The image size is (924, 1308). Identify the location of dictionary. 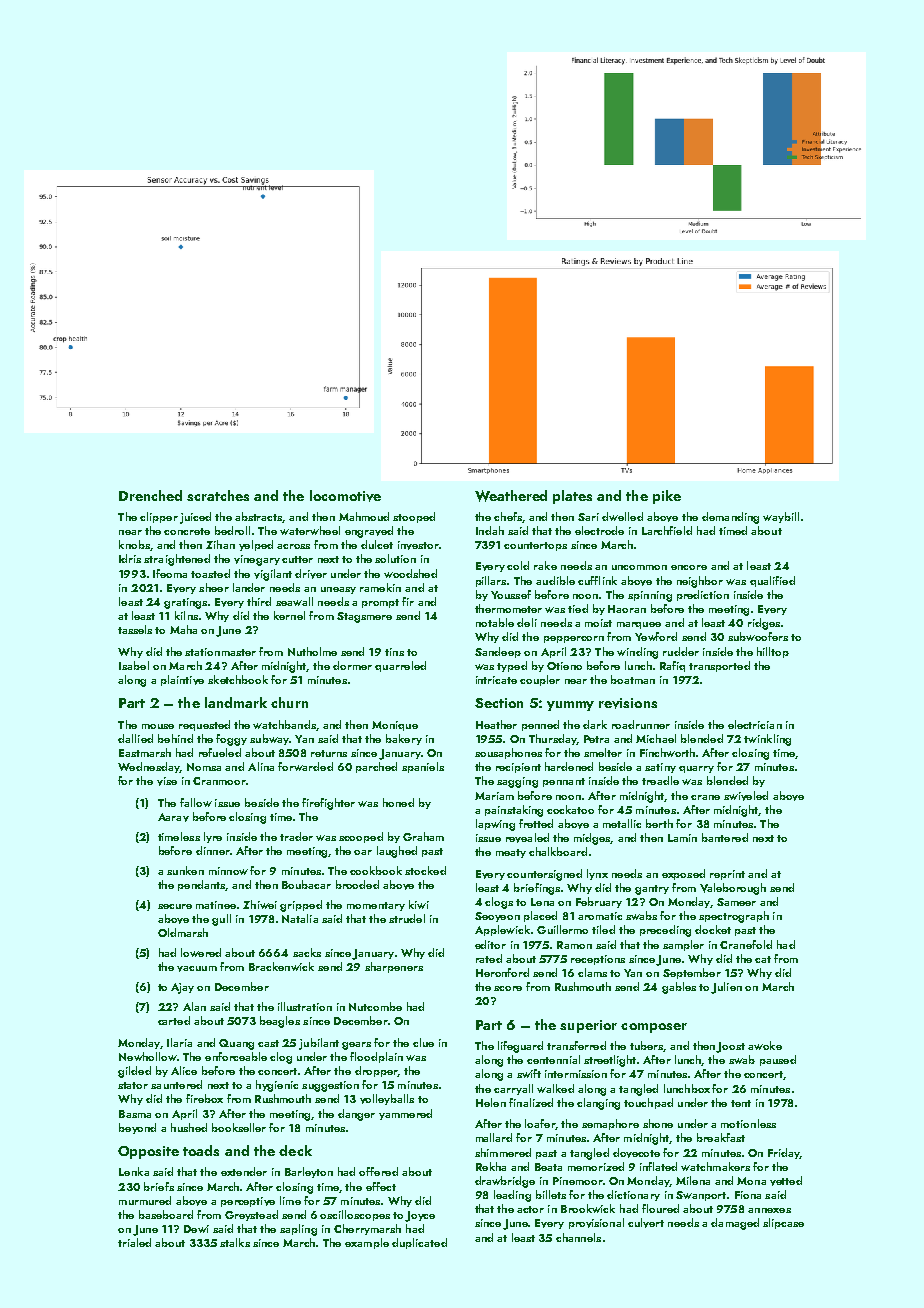
(633, 1195).
